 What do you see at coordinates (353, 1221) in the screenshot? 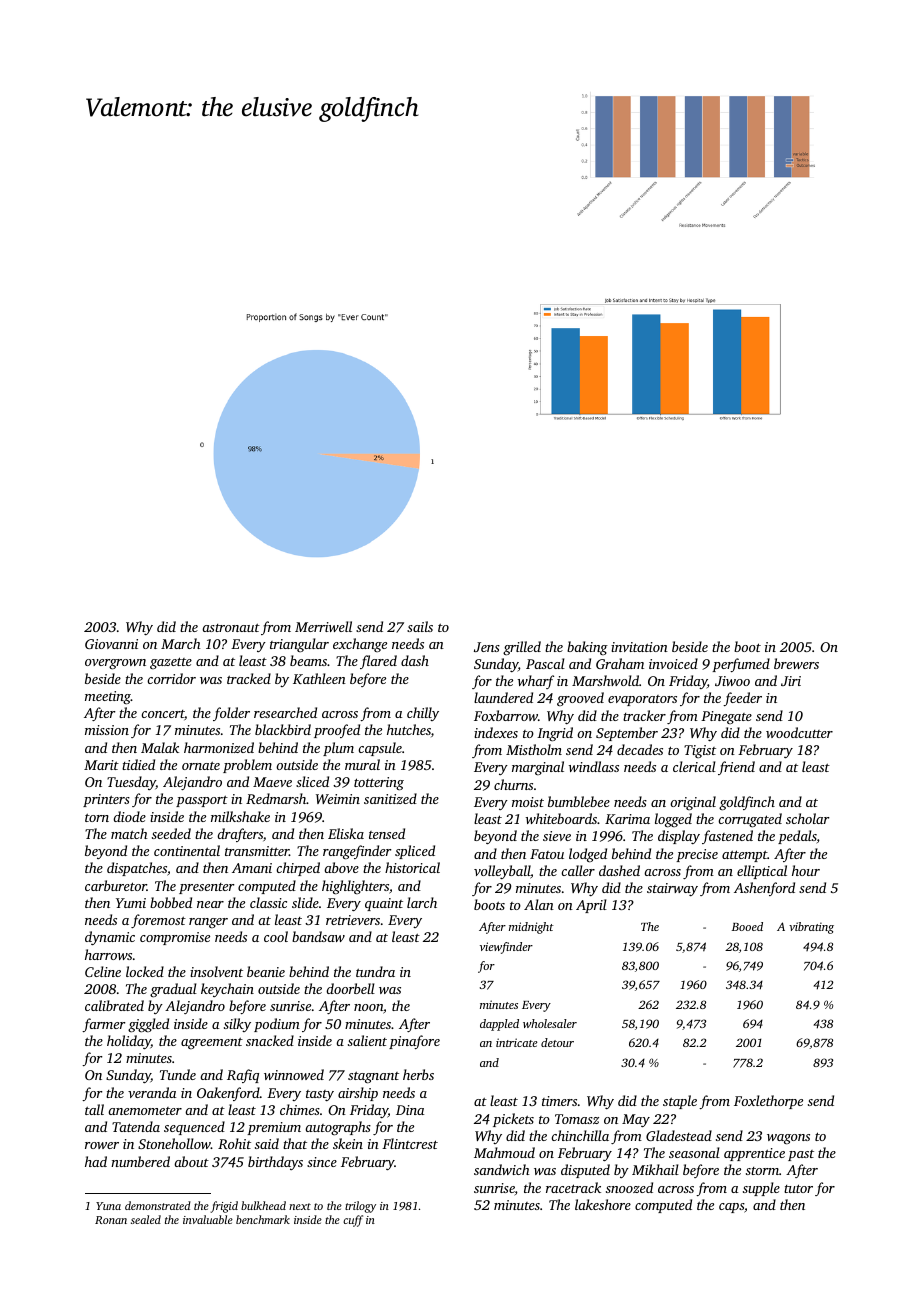
I see `cuff` at bounding box center [353, 1221].
